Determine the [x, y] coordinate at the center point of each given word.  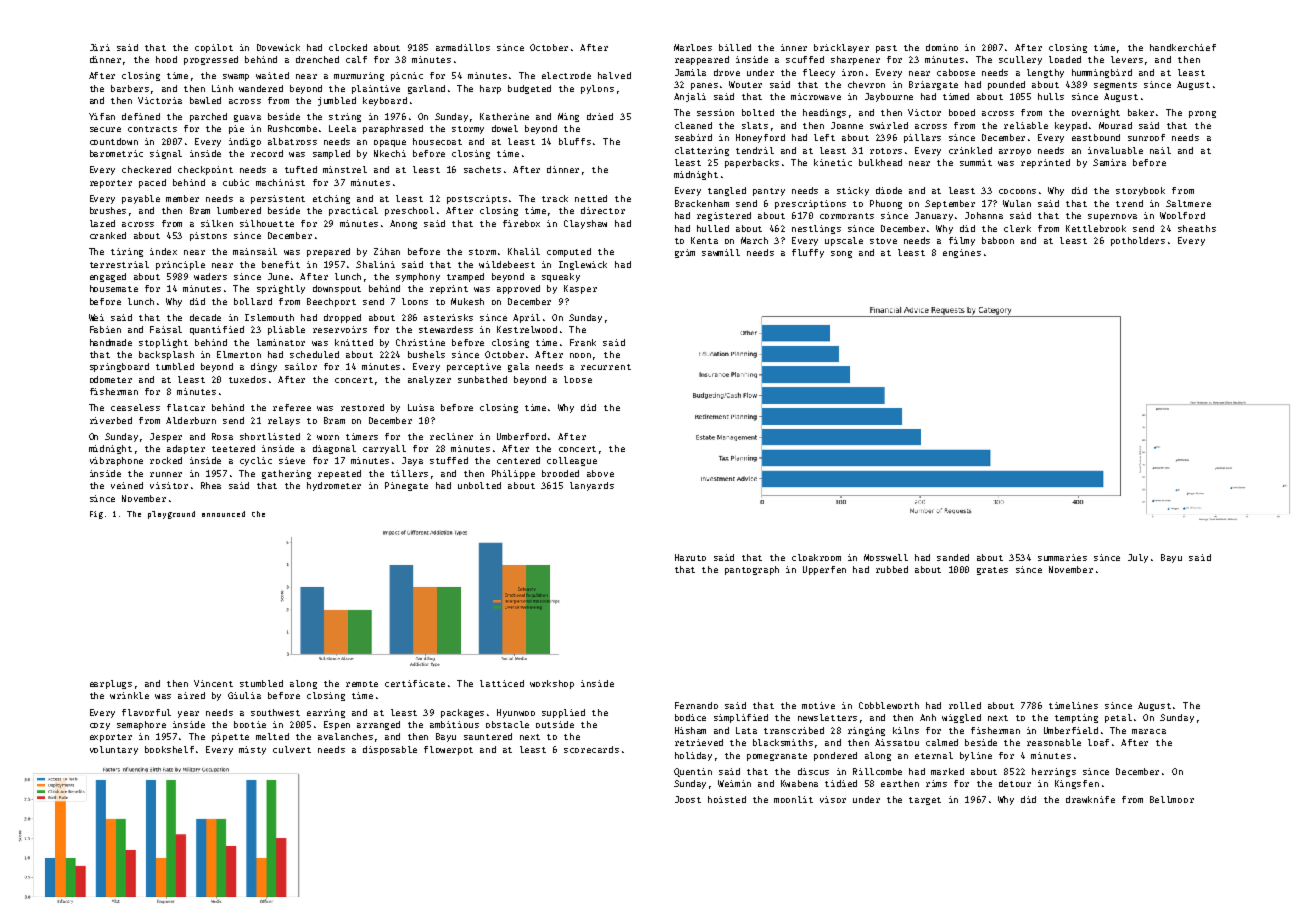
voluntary [114, 750]
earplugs [111, 684]
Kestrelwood [527, 329]
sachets [482, 169]
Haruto [690, 557]
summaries [1062, 557]
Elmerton [239, 354]
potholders [1138, 241]
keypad [1071, 126]
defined [141, 116]
